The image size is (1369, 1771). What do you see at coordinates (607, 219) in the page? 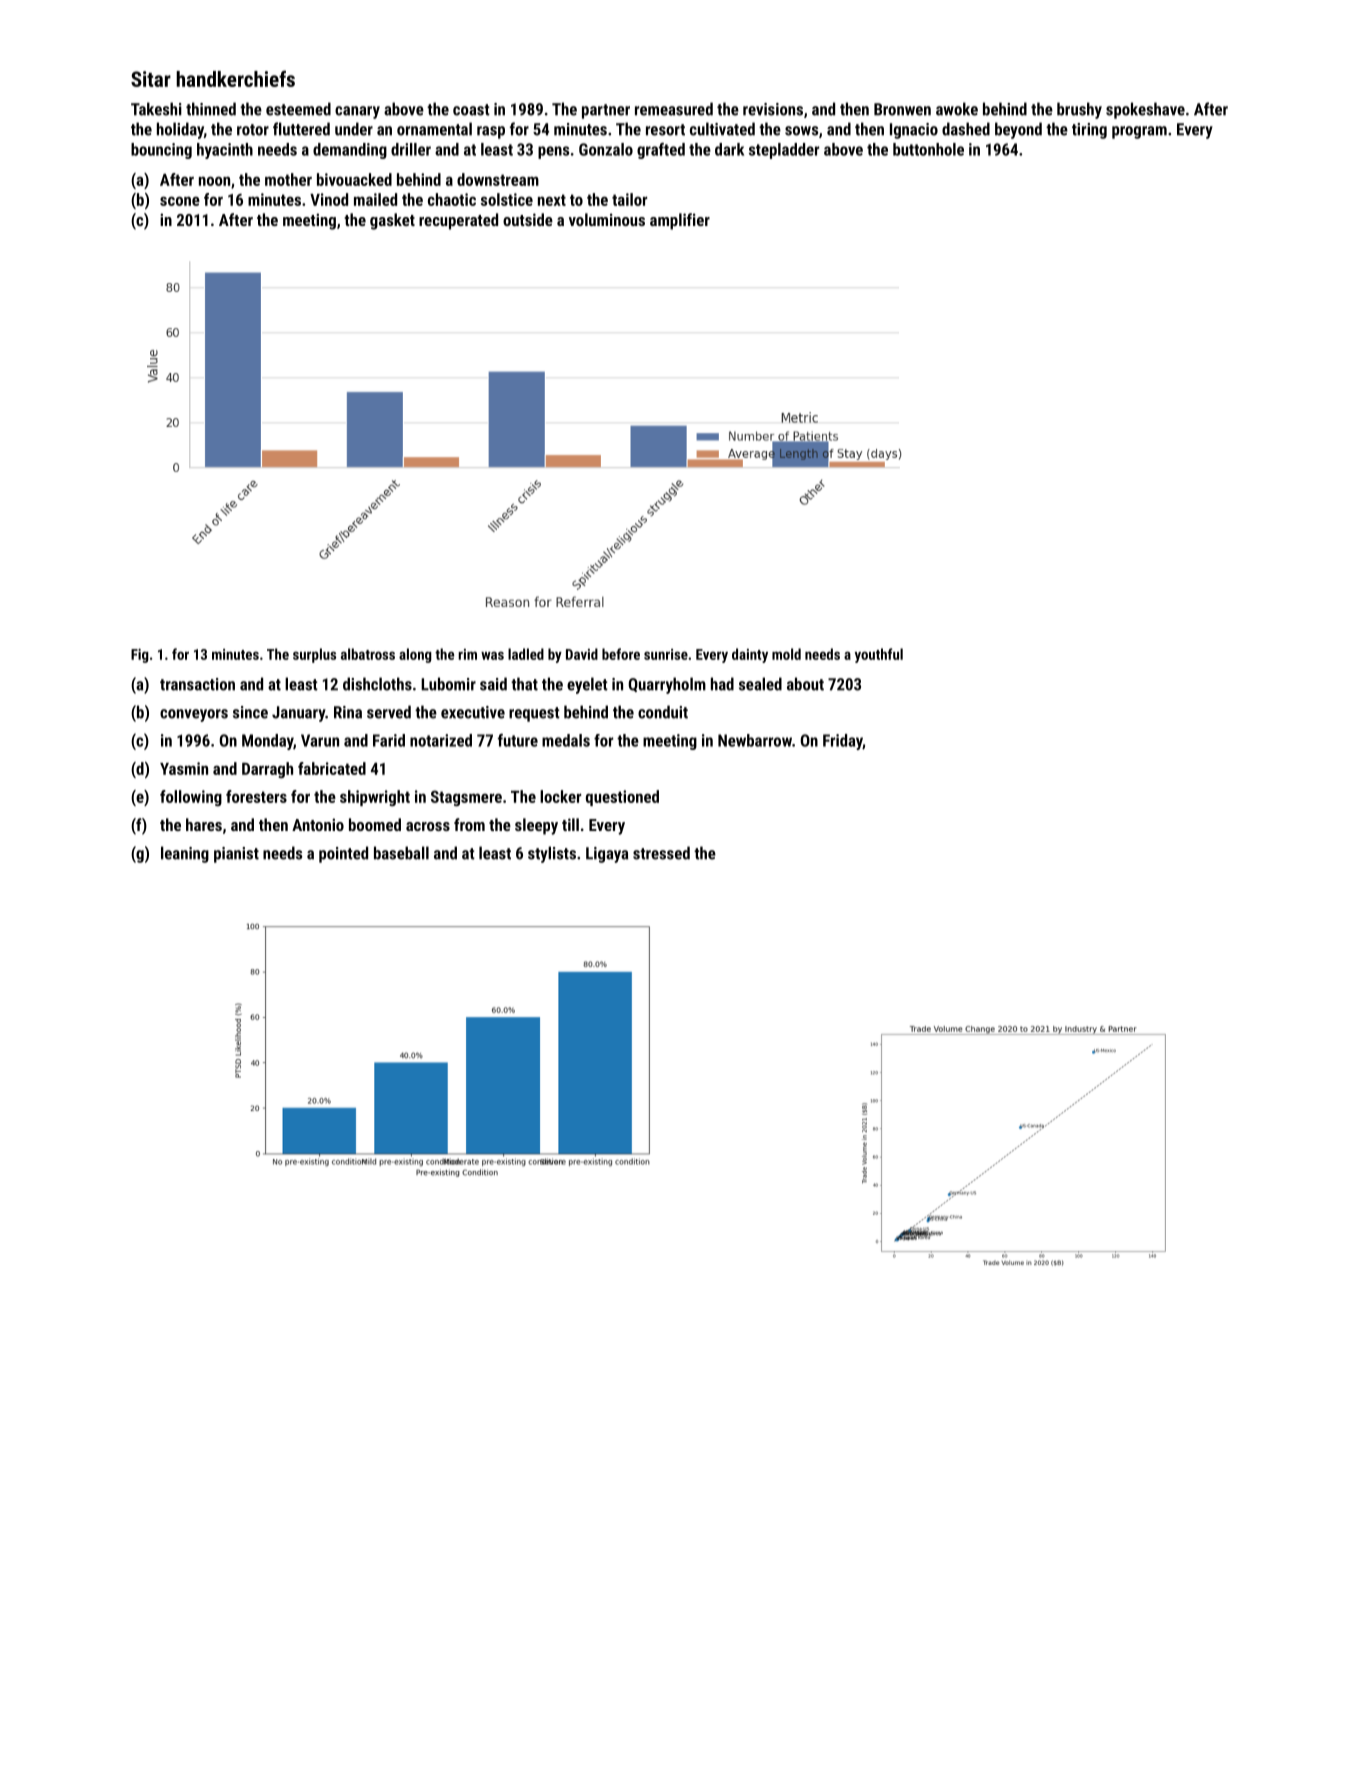
I see `voluminous` at bounding box center [607, 219].
